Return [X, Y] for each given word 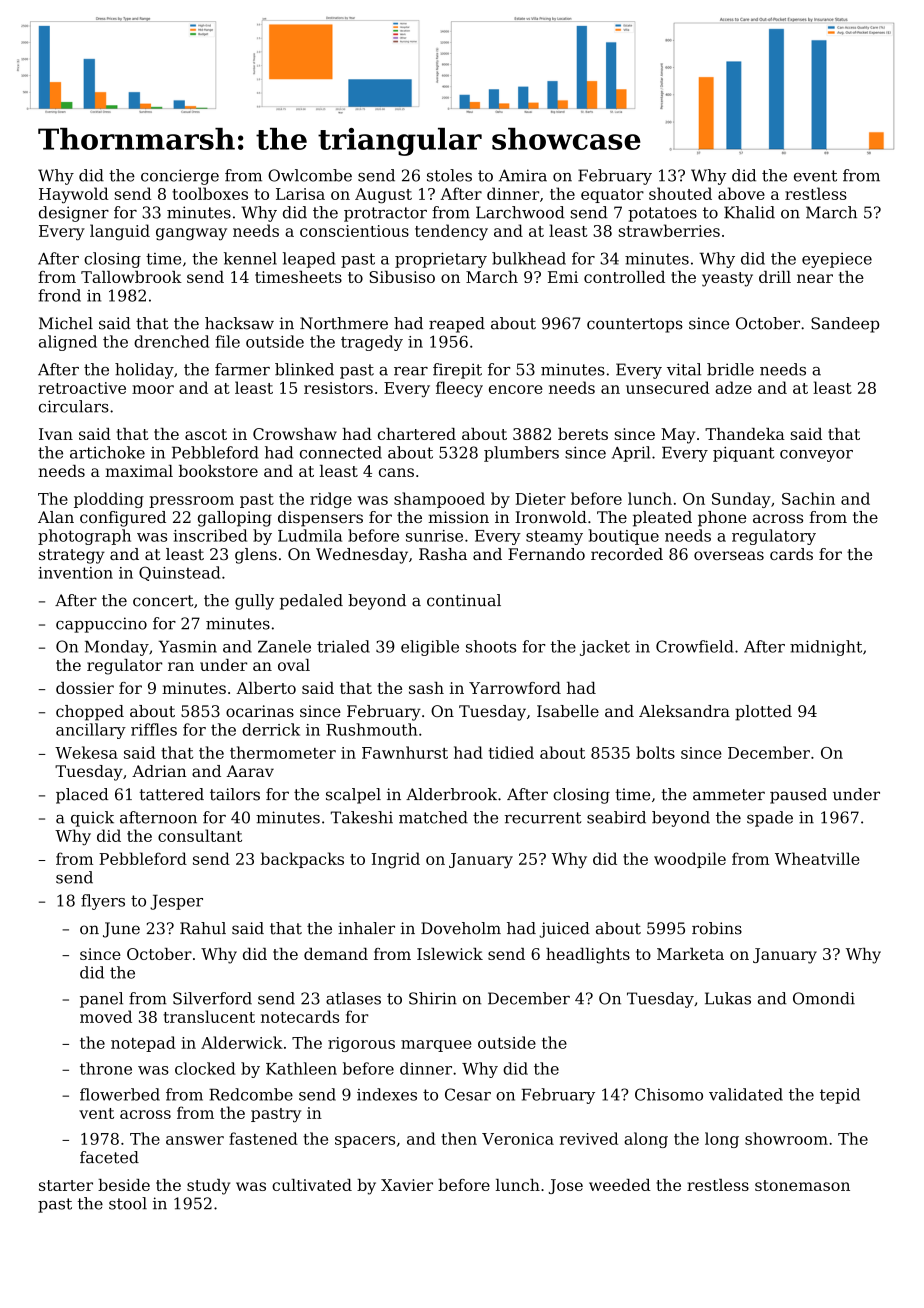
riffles [154, 729]
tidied [511, 752]
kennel [250, 258]
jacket [605, 648]
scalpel [353, 796]
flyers [103, 902]
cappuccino [101, 625]
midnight [826, 648]
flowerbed [120, 1094]
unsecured [668, 387]
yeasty [727, 279]
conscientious [354, 231]
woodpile [690, 860]
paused [798, 796]
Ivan [56, 434]
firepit [457, 371]
